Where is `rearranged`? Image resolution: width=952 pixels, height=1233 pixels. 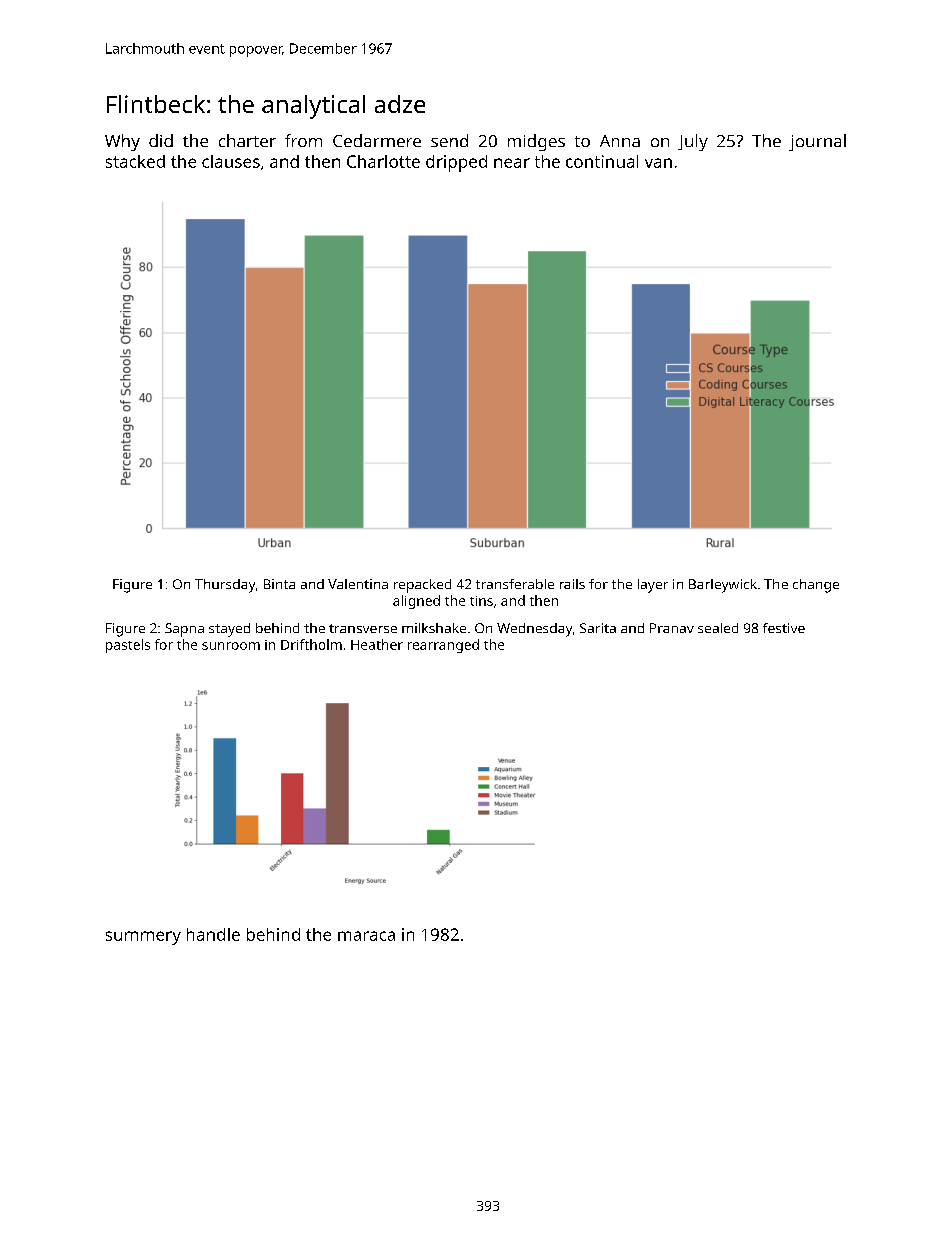
rearranged is located at coordinates (443, 646).
